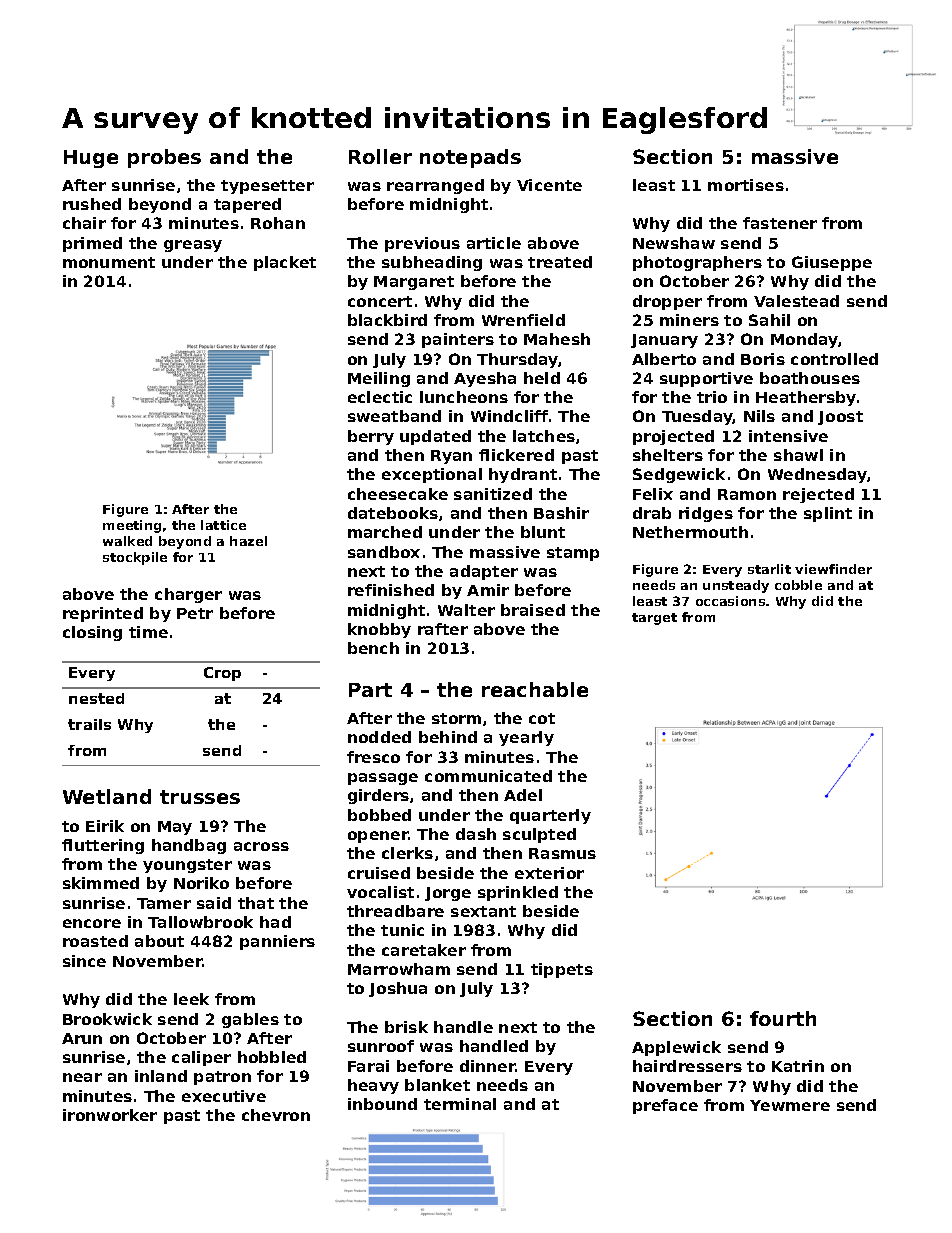  What do you see at coordinates (222, 674) in the page?
I see `Crop` at bounding box center [222, 674].
